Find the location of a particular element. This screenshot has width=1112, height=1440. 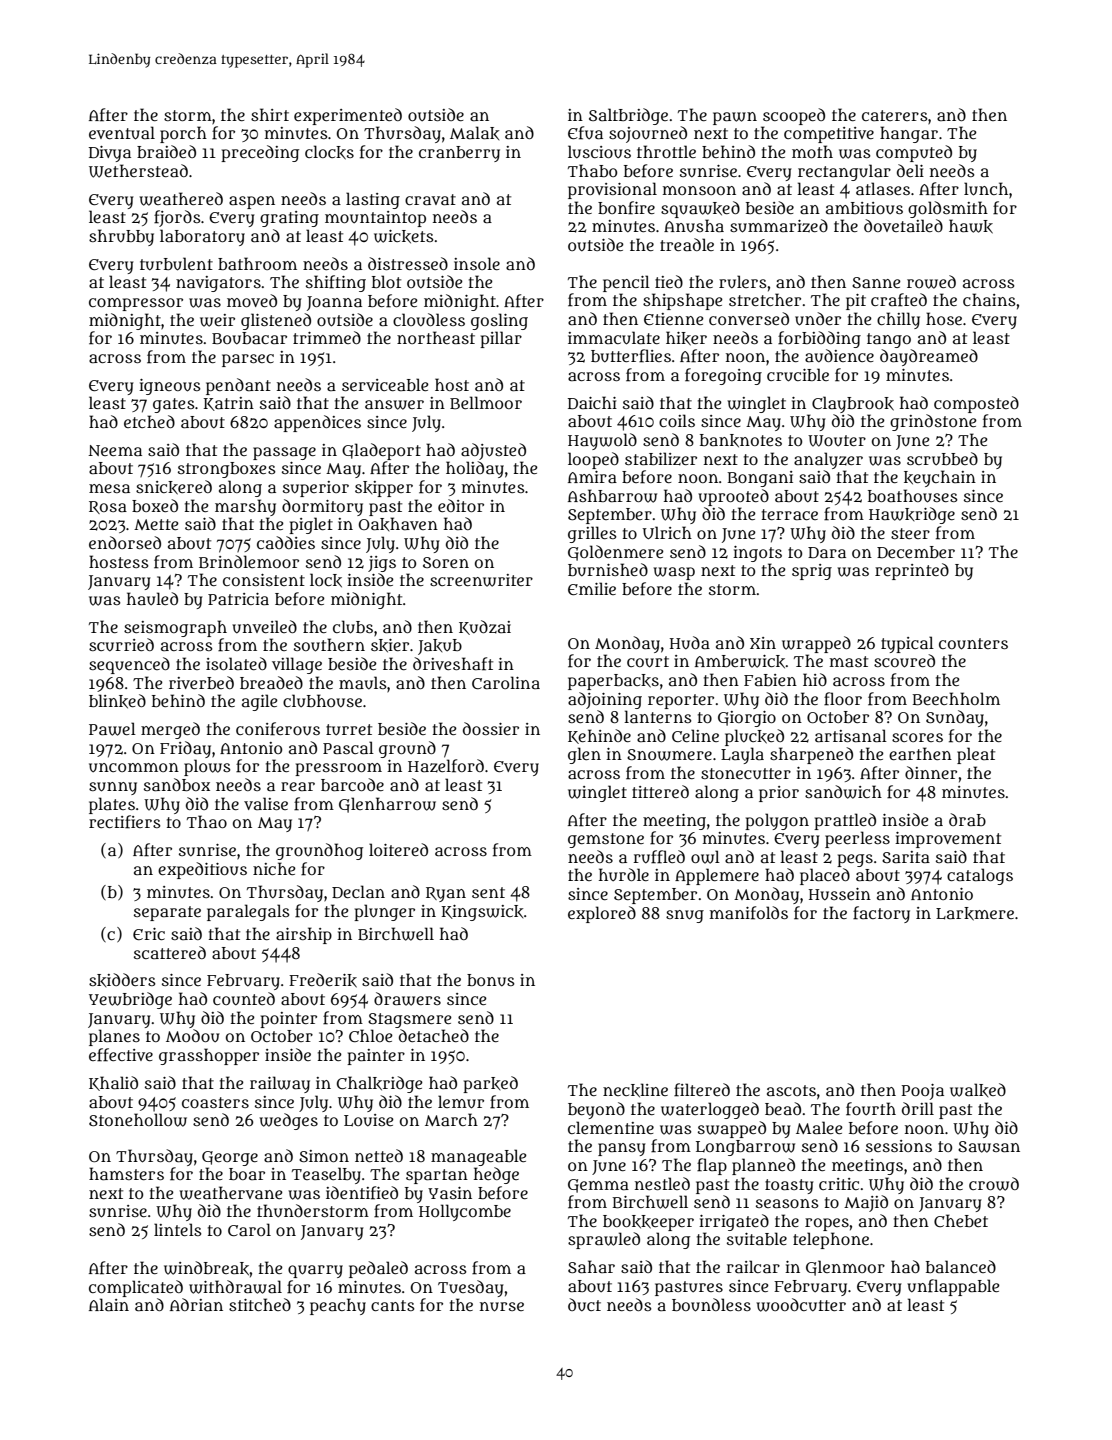

court is located at coordinates (648, 662).
